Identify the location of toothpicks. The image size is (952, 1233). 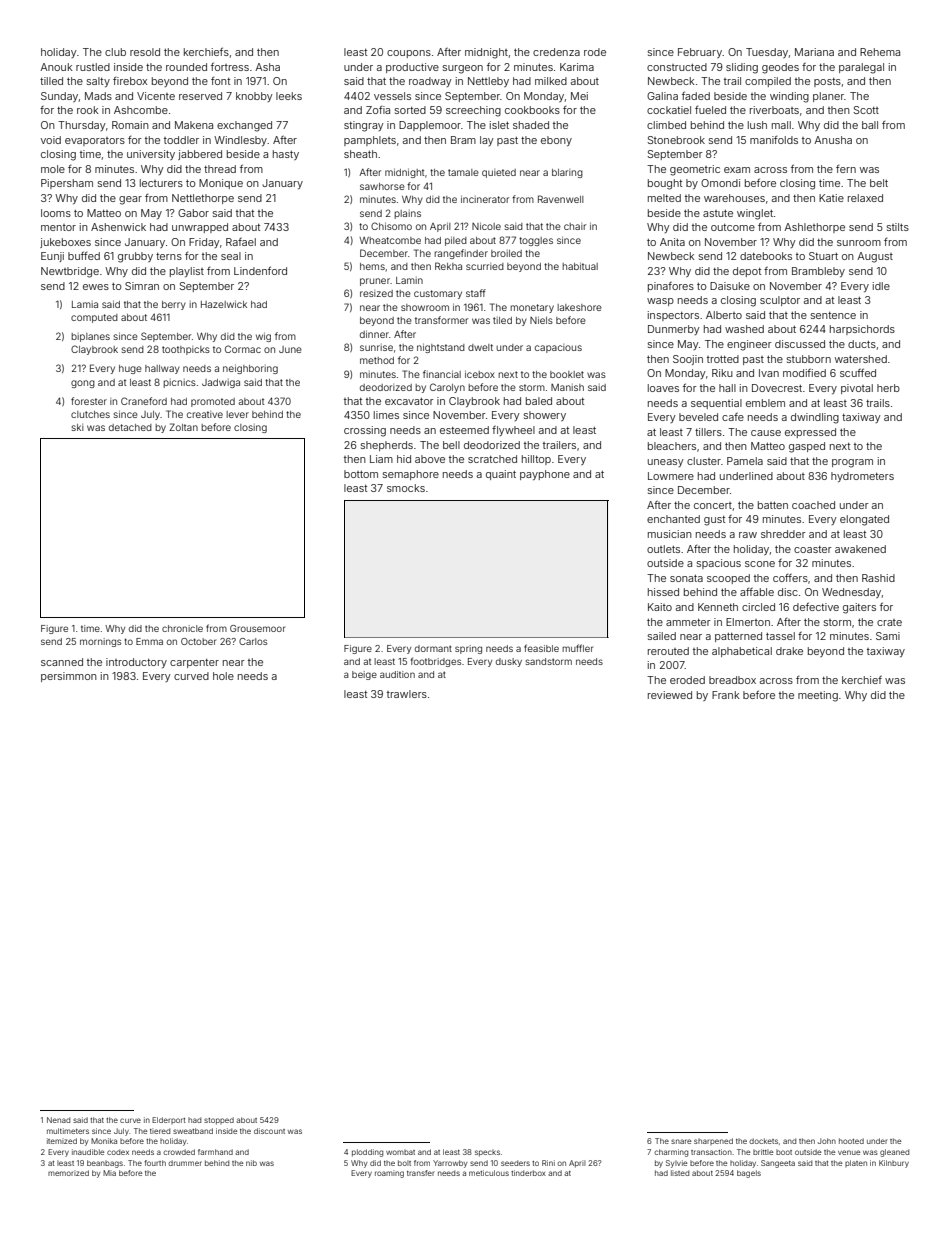
(186, 350).
